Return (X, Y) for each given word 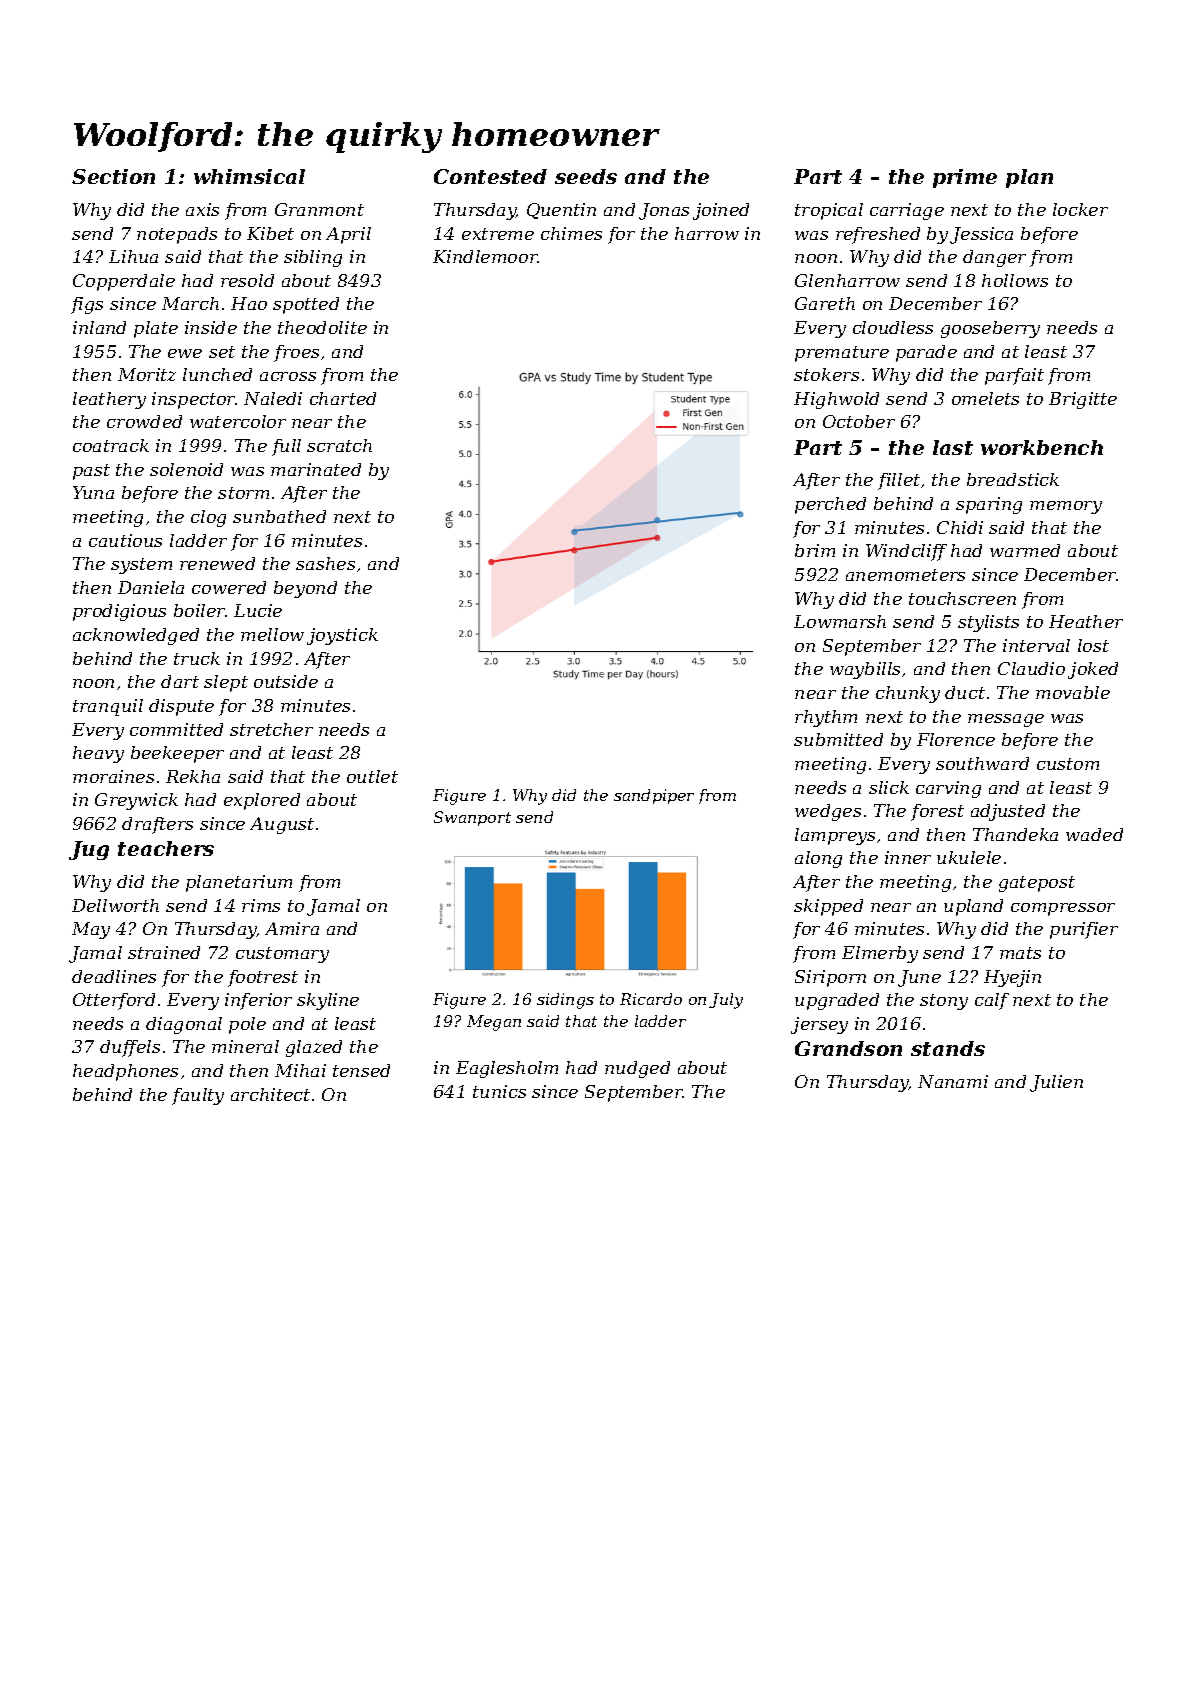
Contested (490, 176)
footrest (263, 978)
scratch (339, 445)
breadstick (1013, 479)
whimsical (249, 176)
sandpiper (654, 796)
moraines (113, 776)
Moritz (147, 374)
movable (1073, 692)
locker (1080, 209)
